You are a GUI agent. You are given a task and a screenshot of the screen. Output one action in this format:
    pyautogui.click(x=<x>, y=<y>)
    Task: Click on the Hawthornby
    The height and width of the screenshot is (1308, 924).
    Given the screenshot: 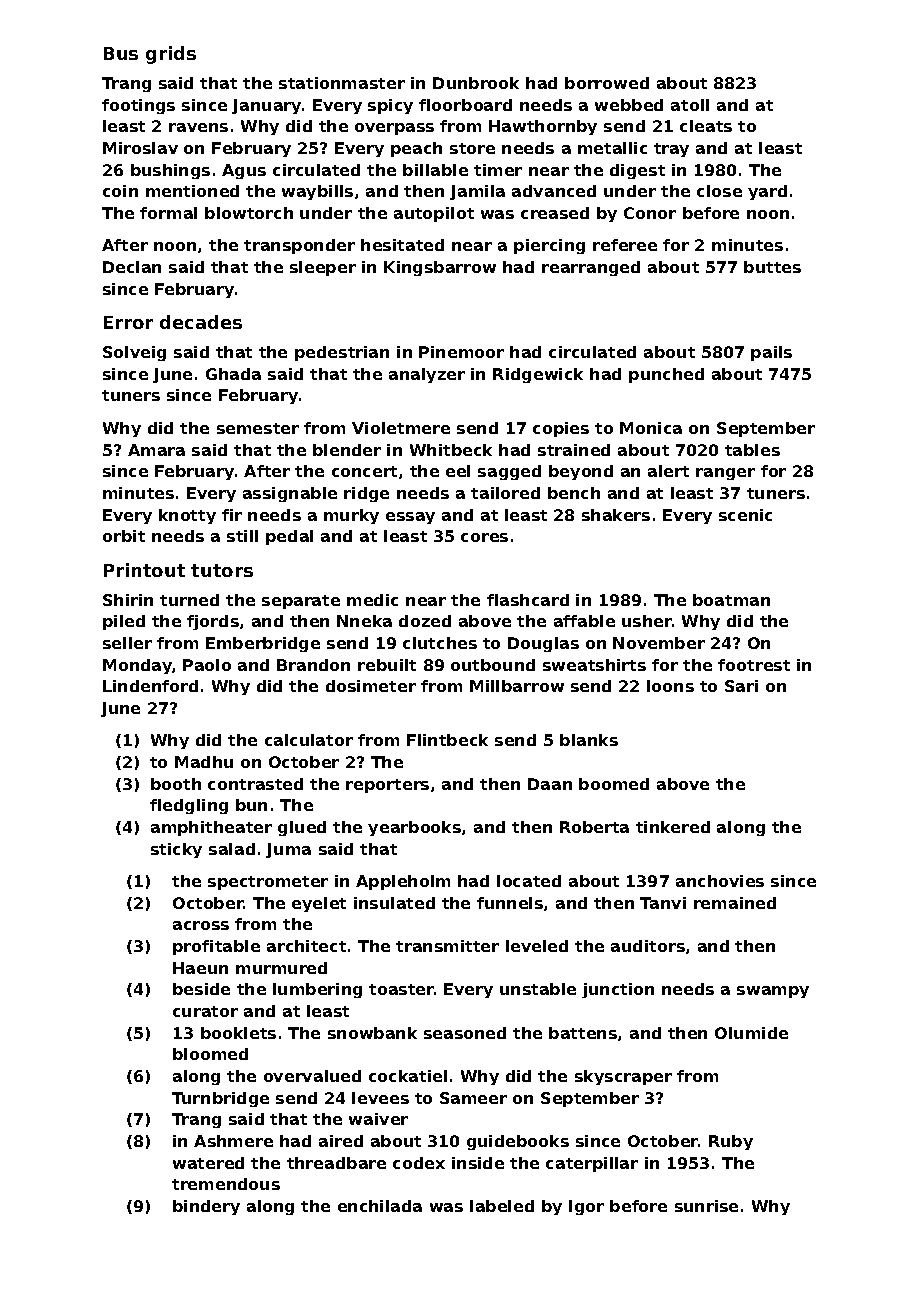 What is the action you would take?
    pyautogui.click(x=543, y=127)
